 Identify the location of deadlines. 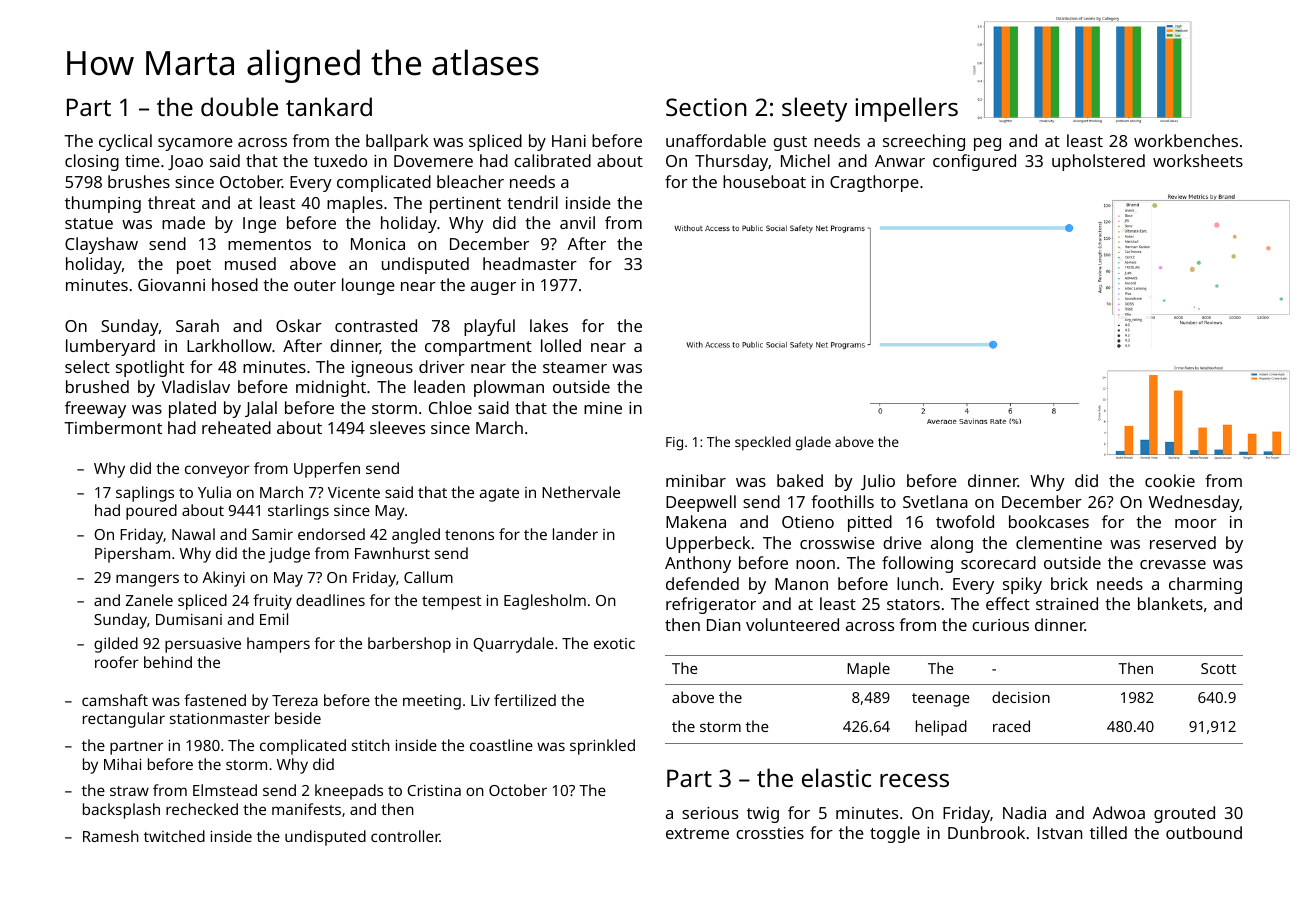
(330, 600).
